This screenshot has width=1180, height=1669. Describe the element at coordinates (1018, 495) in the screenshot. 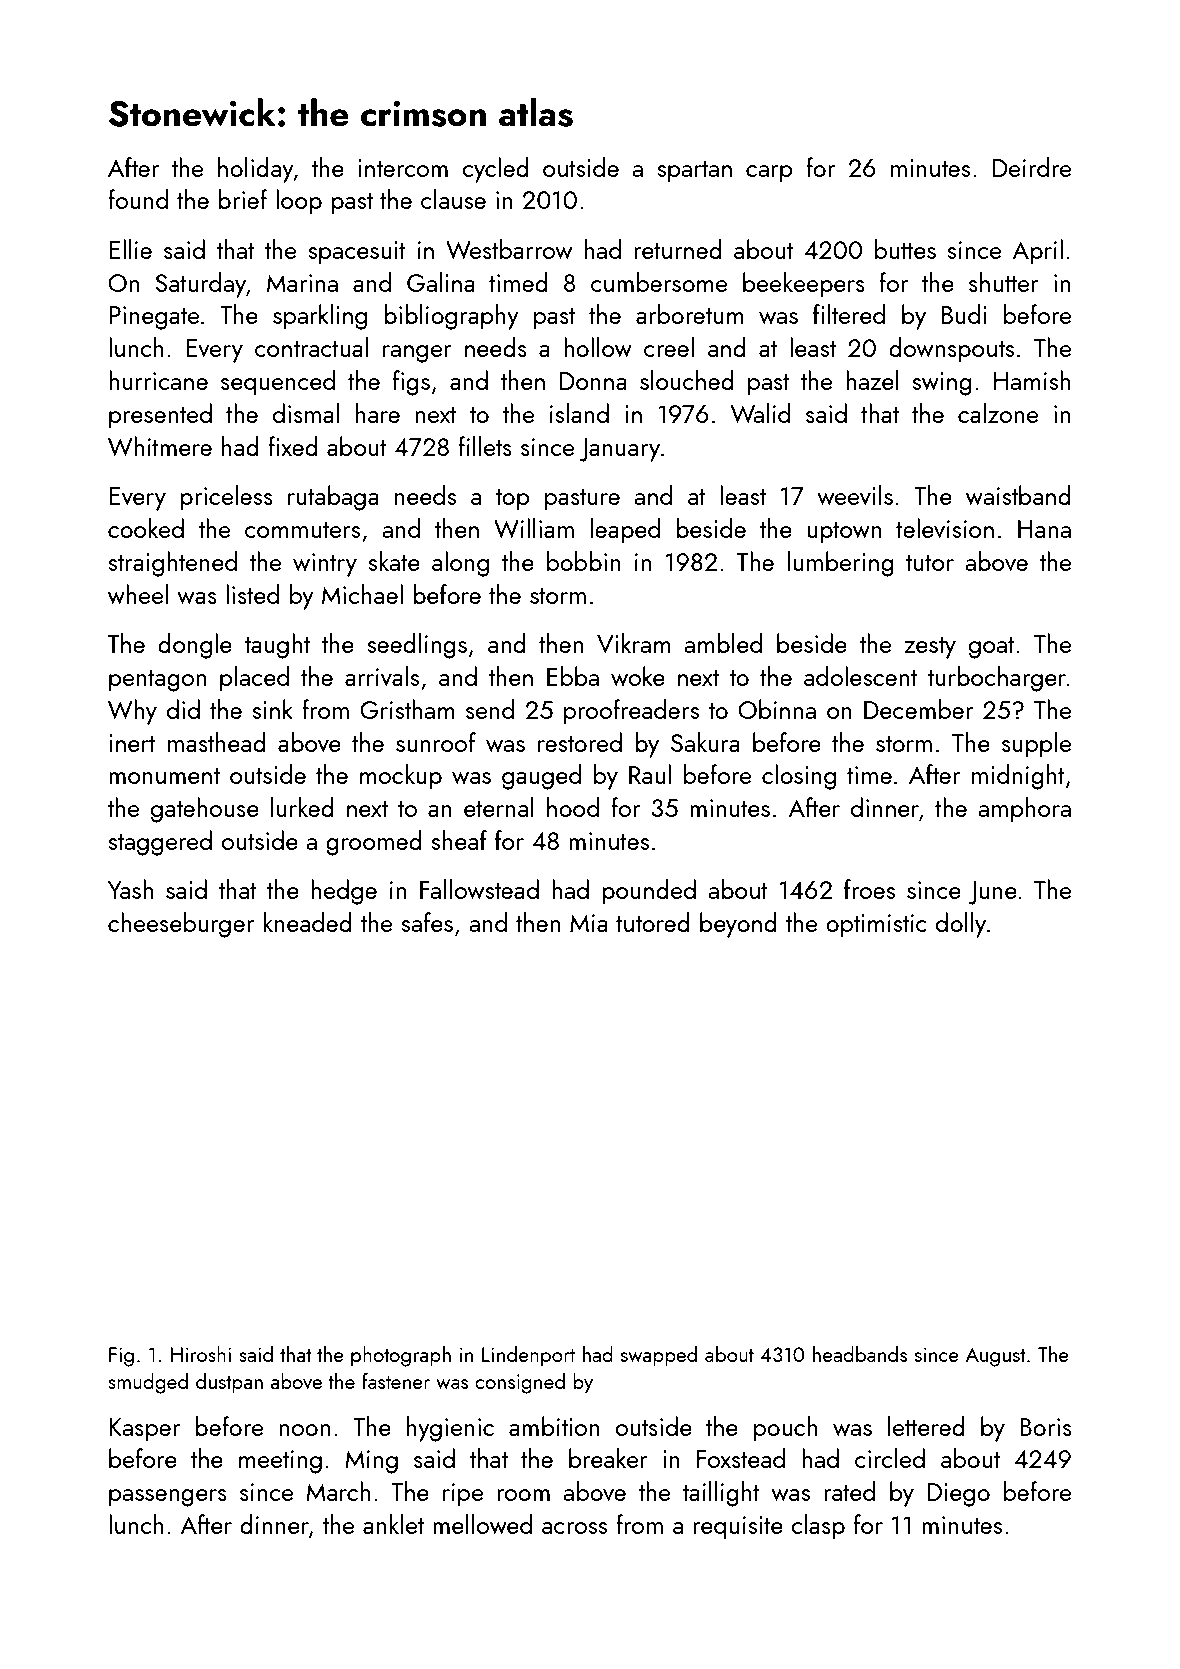

I see `waistband` at that location.
